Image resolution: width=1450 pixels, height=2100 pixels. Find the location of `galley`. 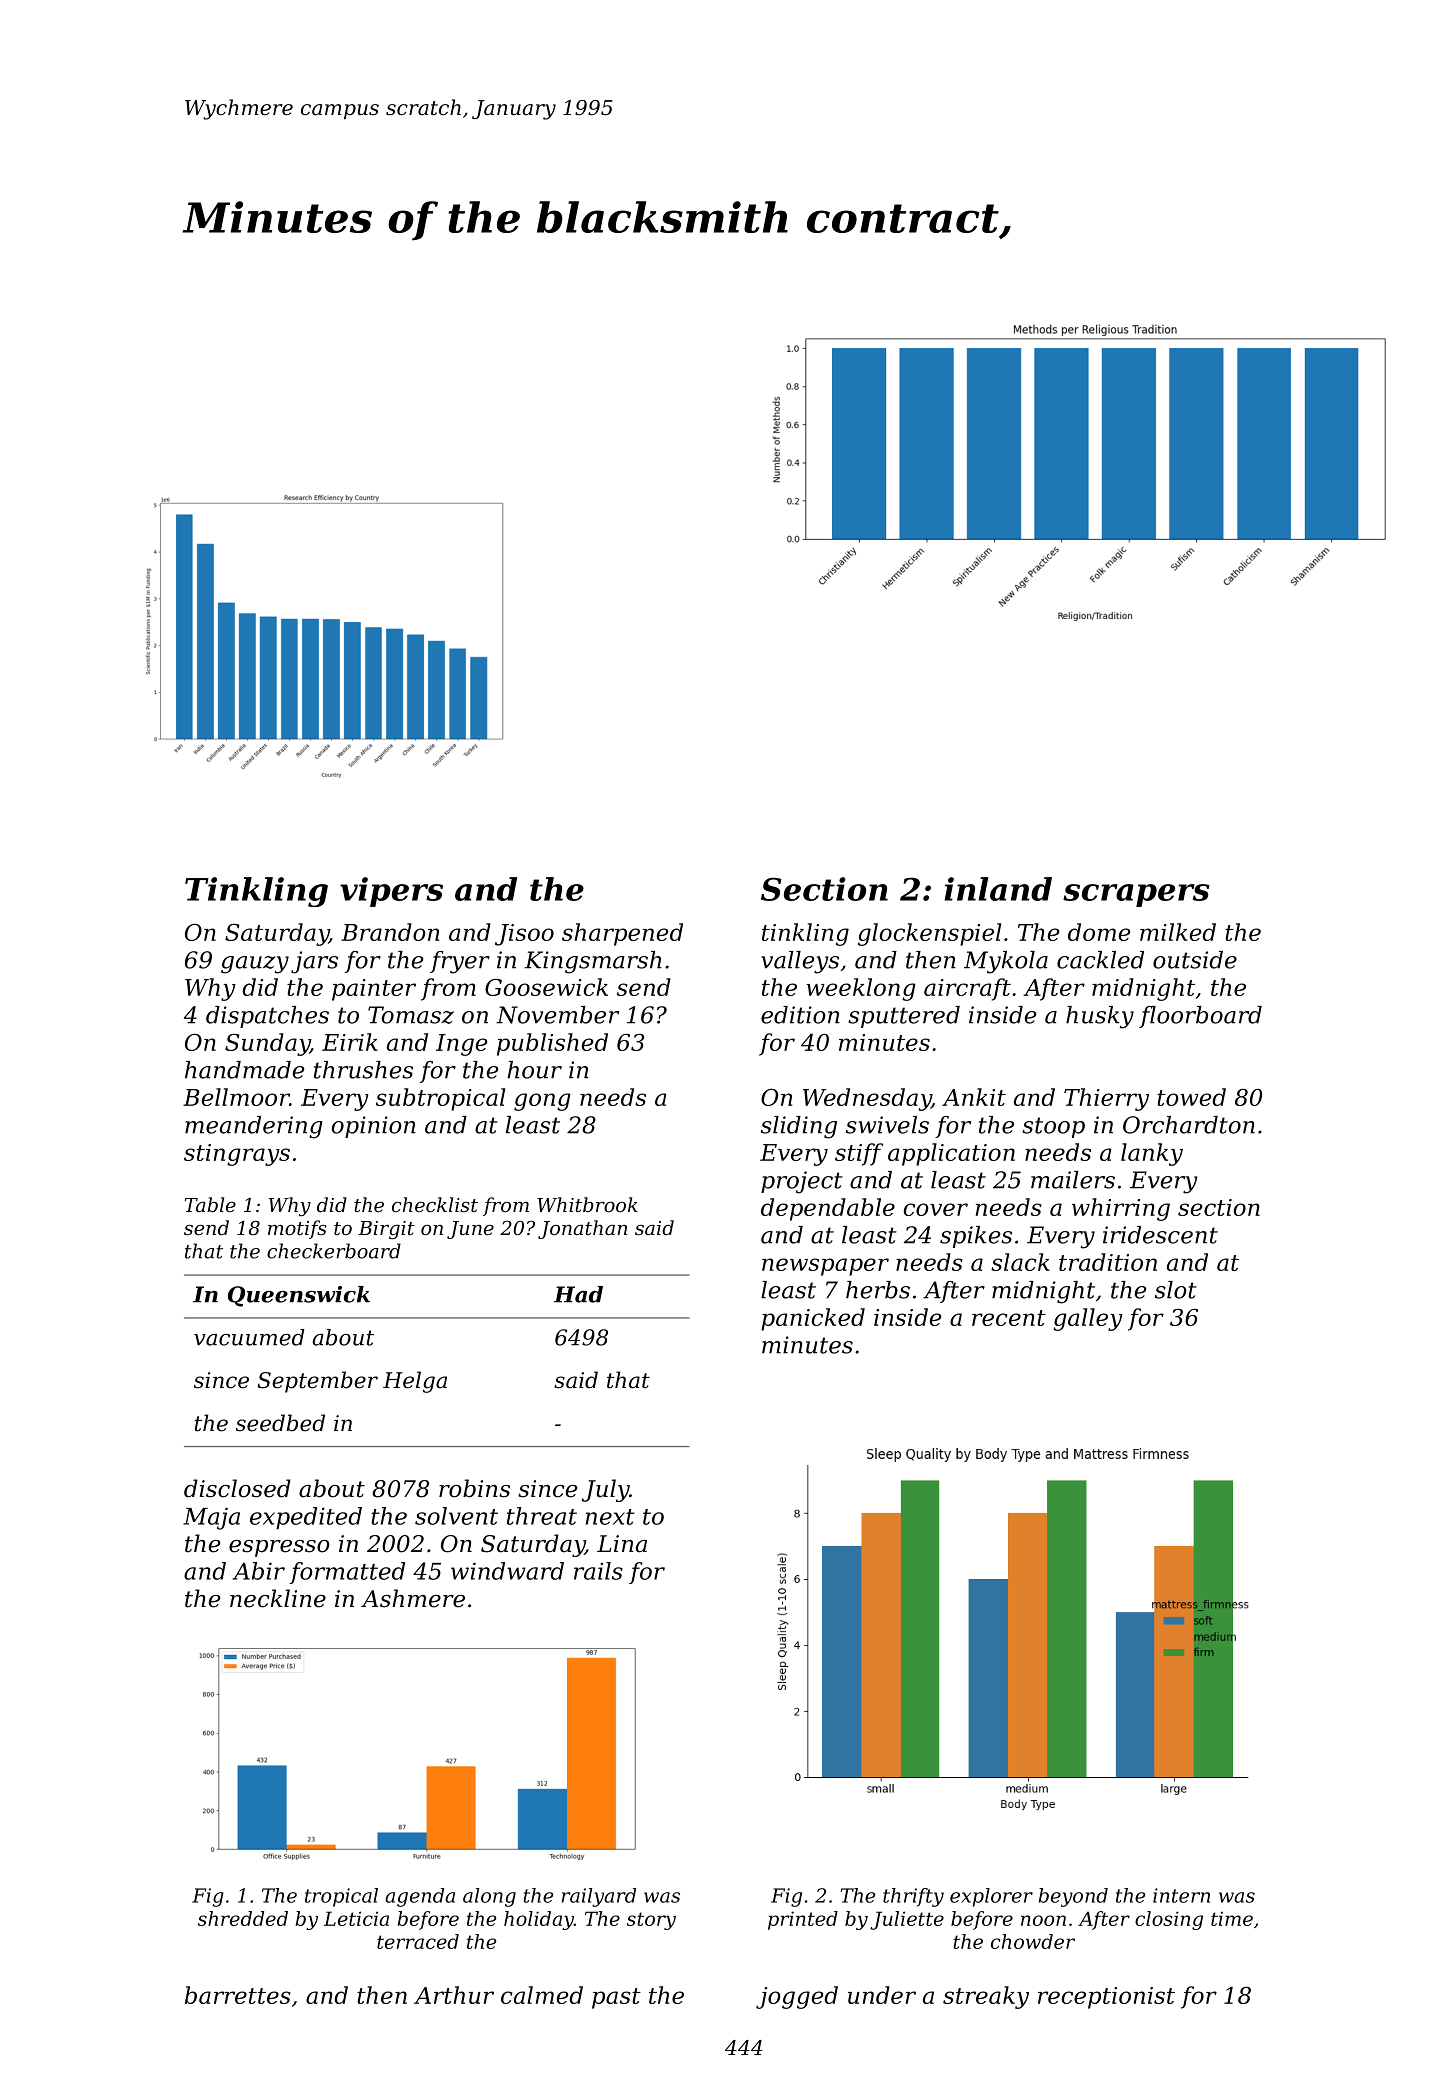

galley is located at coordinates (1088, 1319).
